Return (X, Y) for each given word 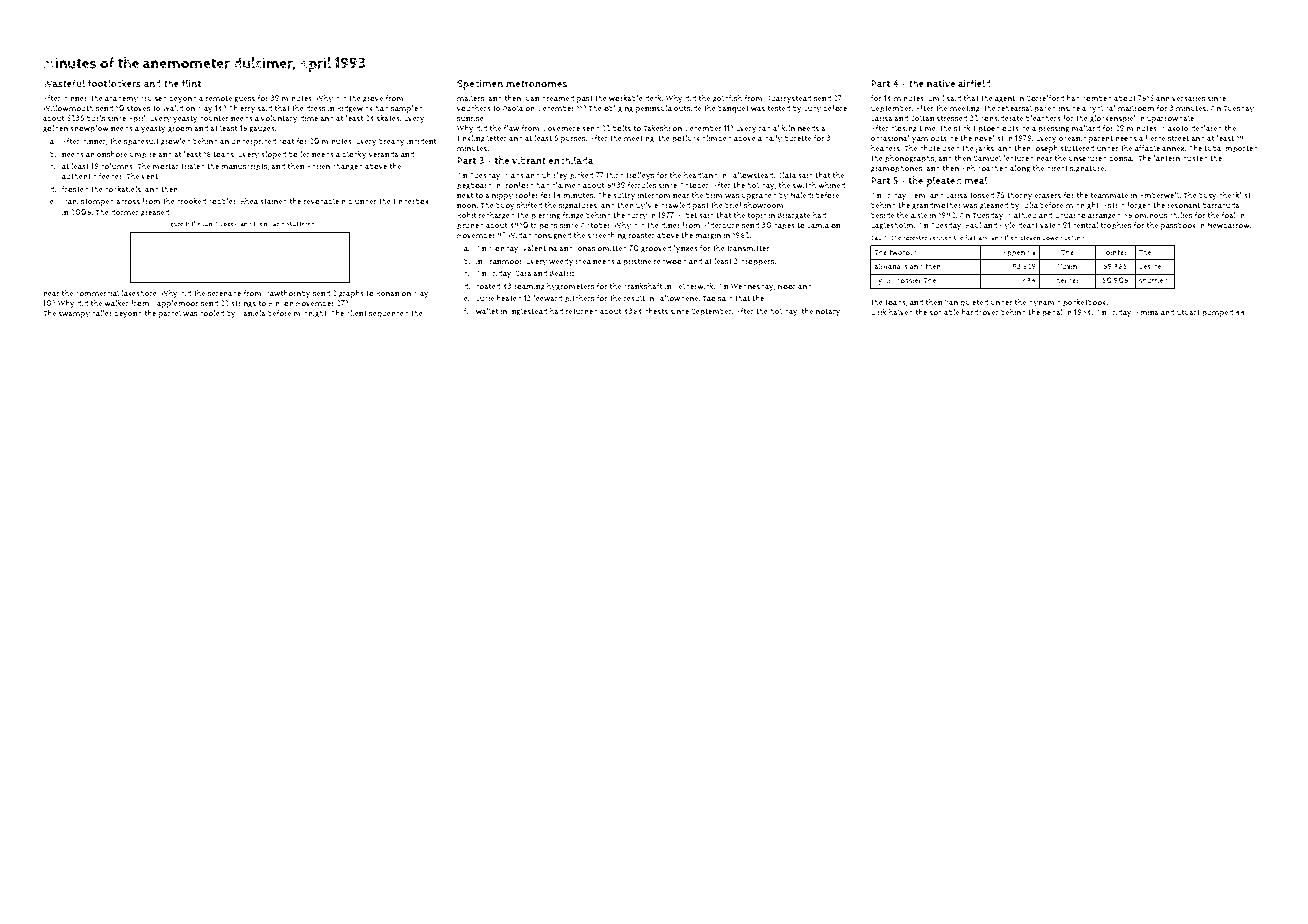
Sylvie (647, 206)
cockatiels (123, 189)
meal (976, 180)
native (941, 83)
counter (214, 119)
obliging (618, 109)
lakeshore (139, 293)
